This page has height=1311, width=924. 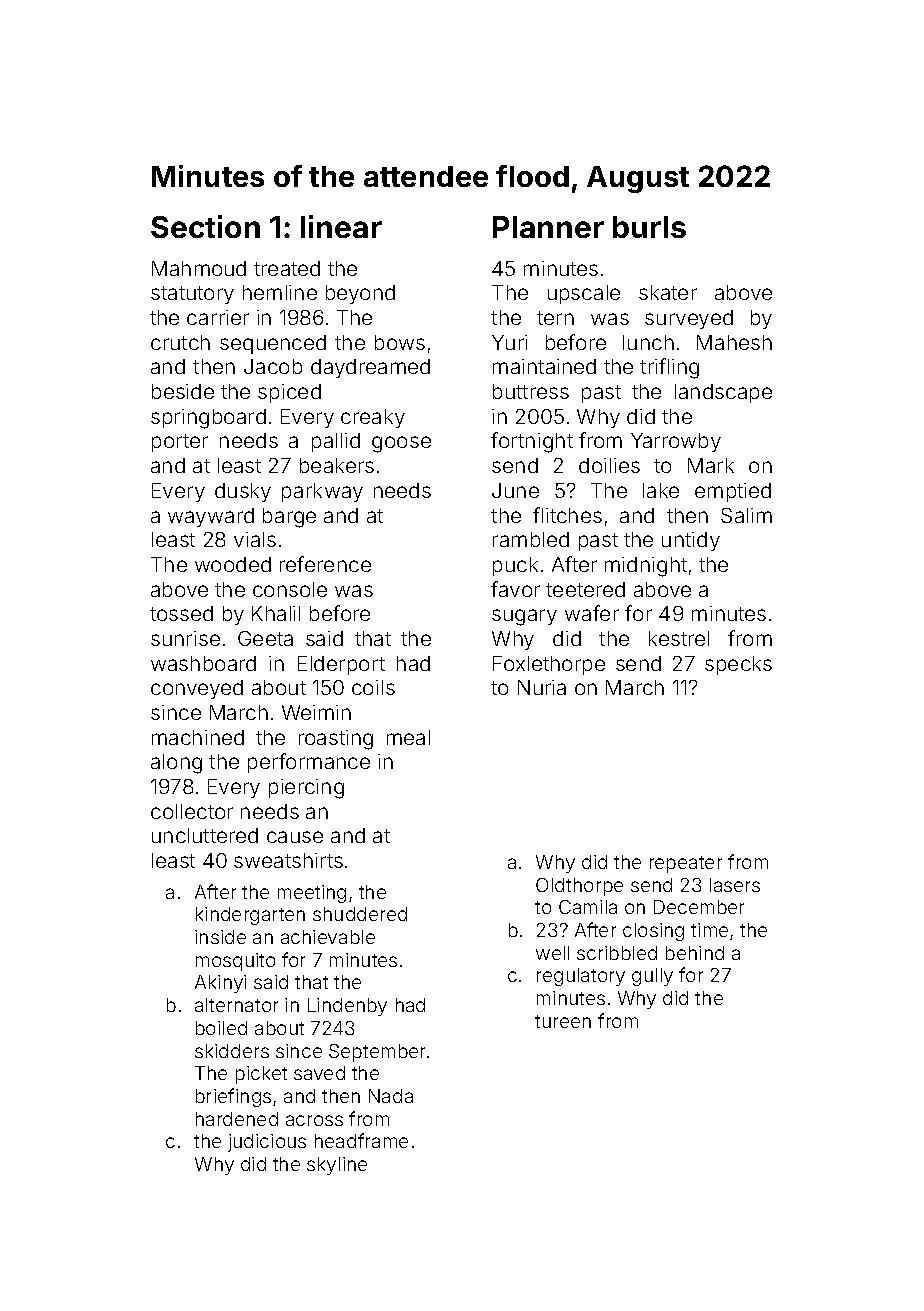 What do you see at coordinates (686, 864) in the page?
I see `repeater` at bounding box center [686, 864].
